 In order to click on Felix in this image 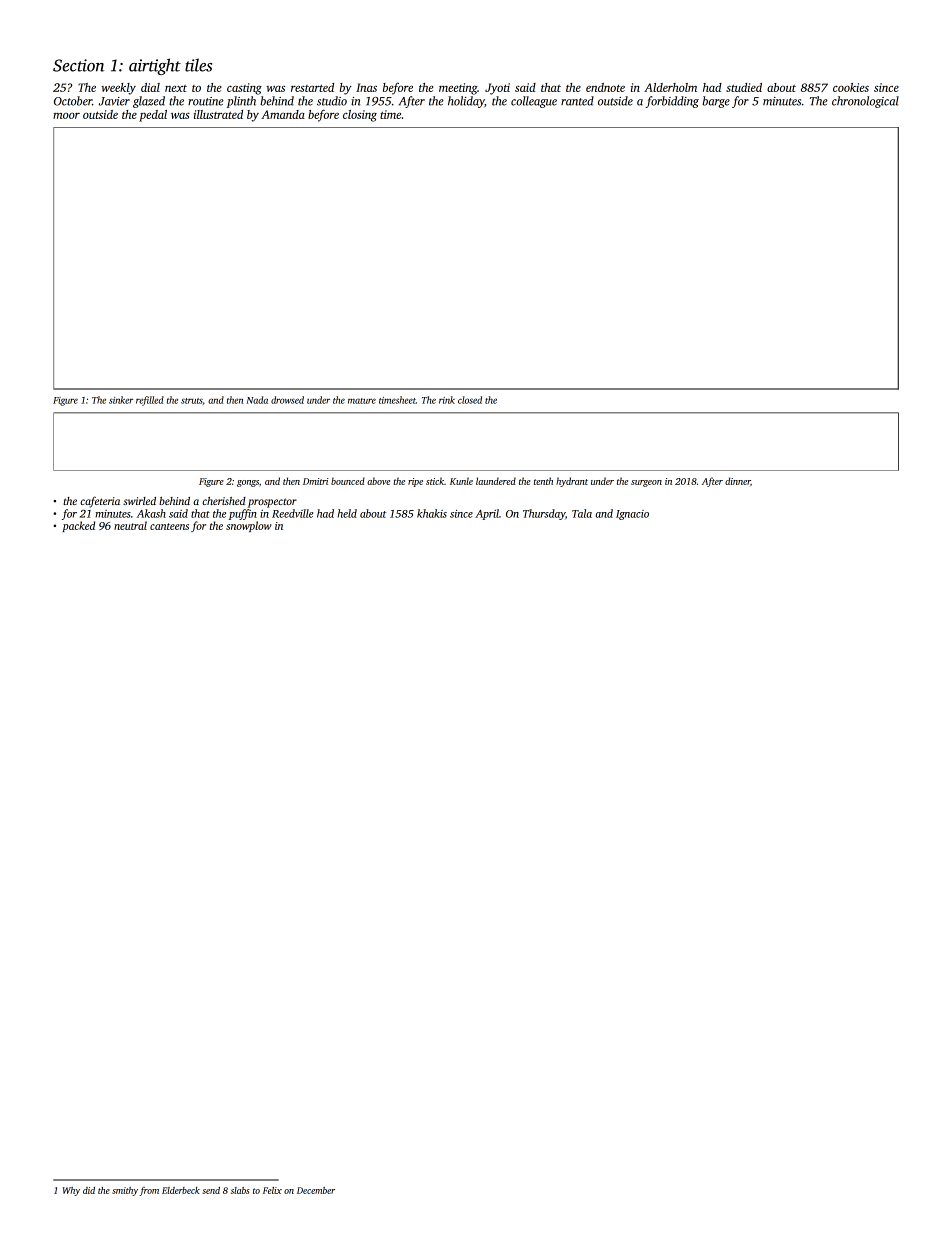, I will do `click(272, 1190)`.
